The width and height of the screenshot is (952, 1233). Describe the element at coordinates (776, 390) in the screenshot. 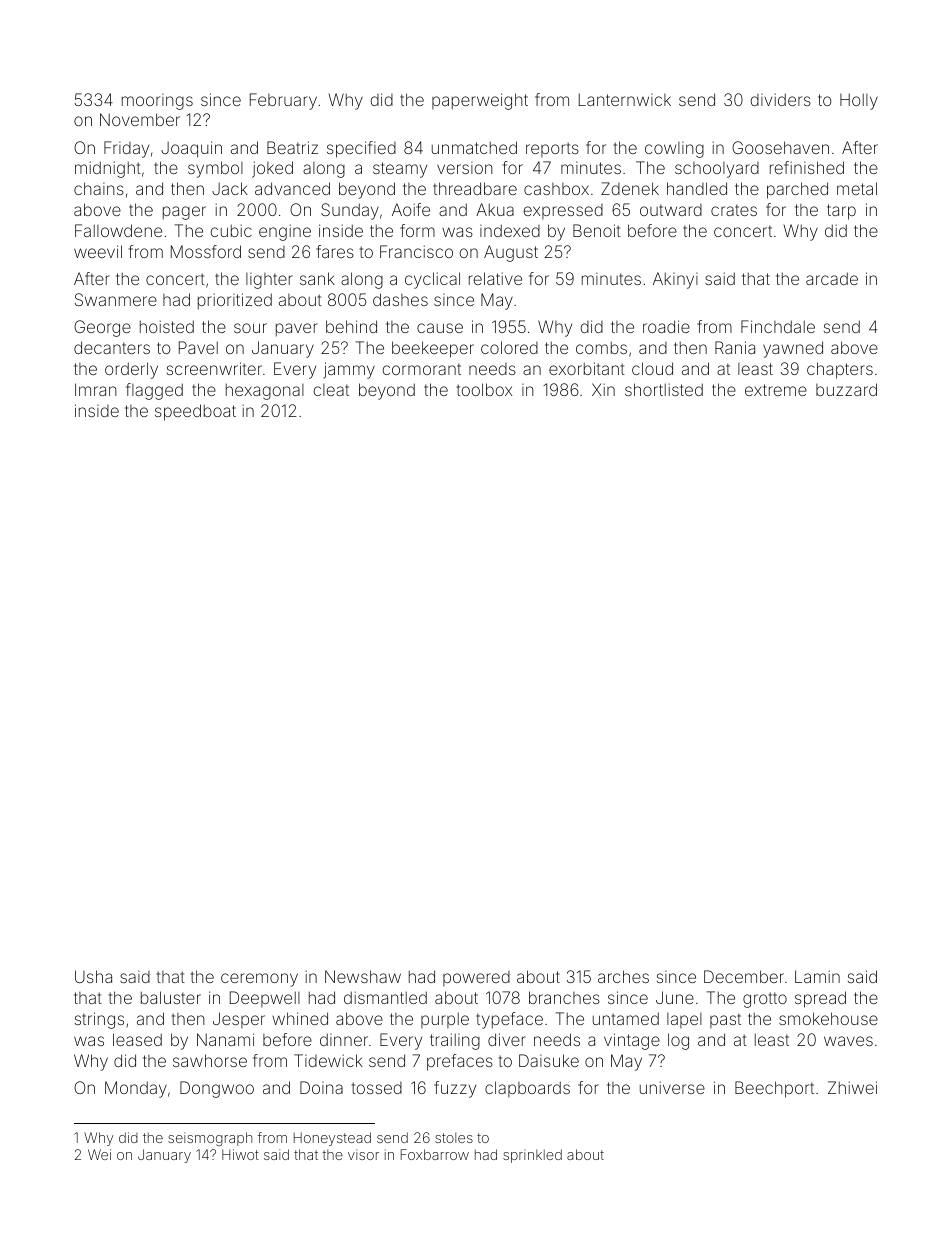

I see `extreme` at that location.
